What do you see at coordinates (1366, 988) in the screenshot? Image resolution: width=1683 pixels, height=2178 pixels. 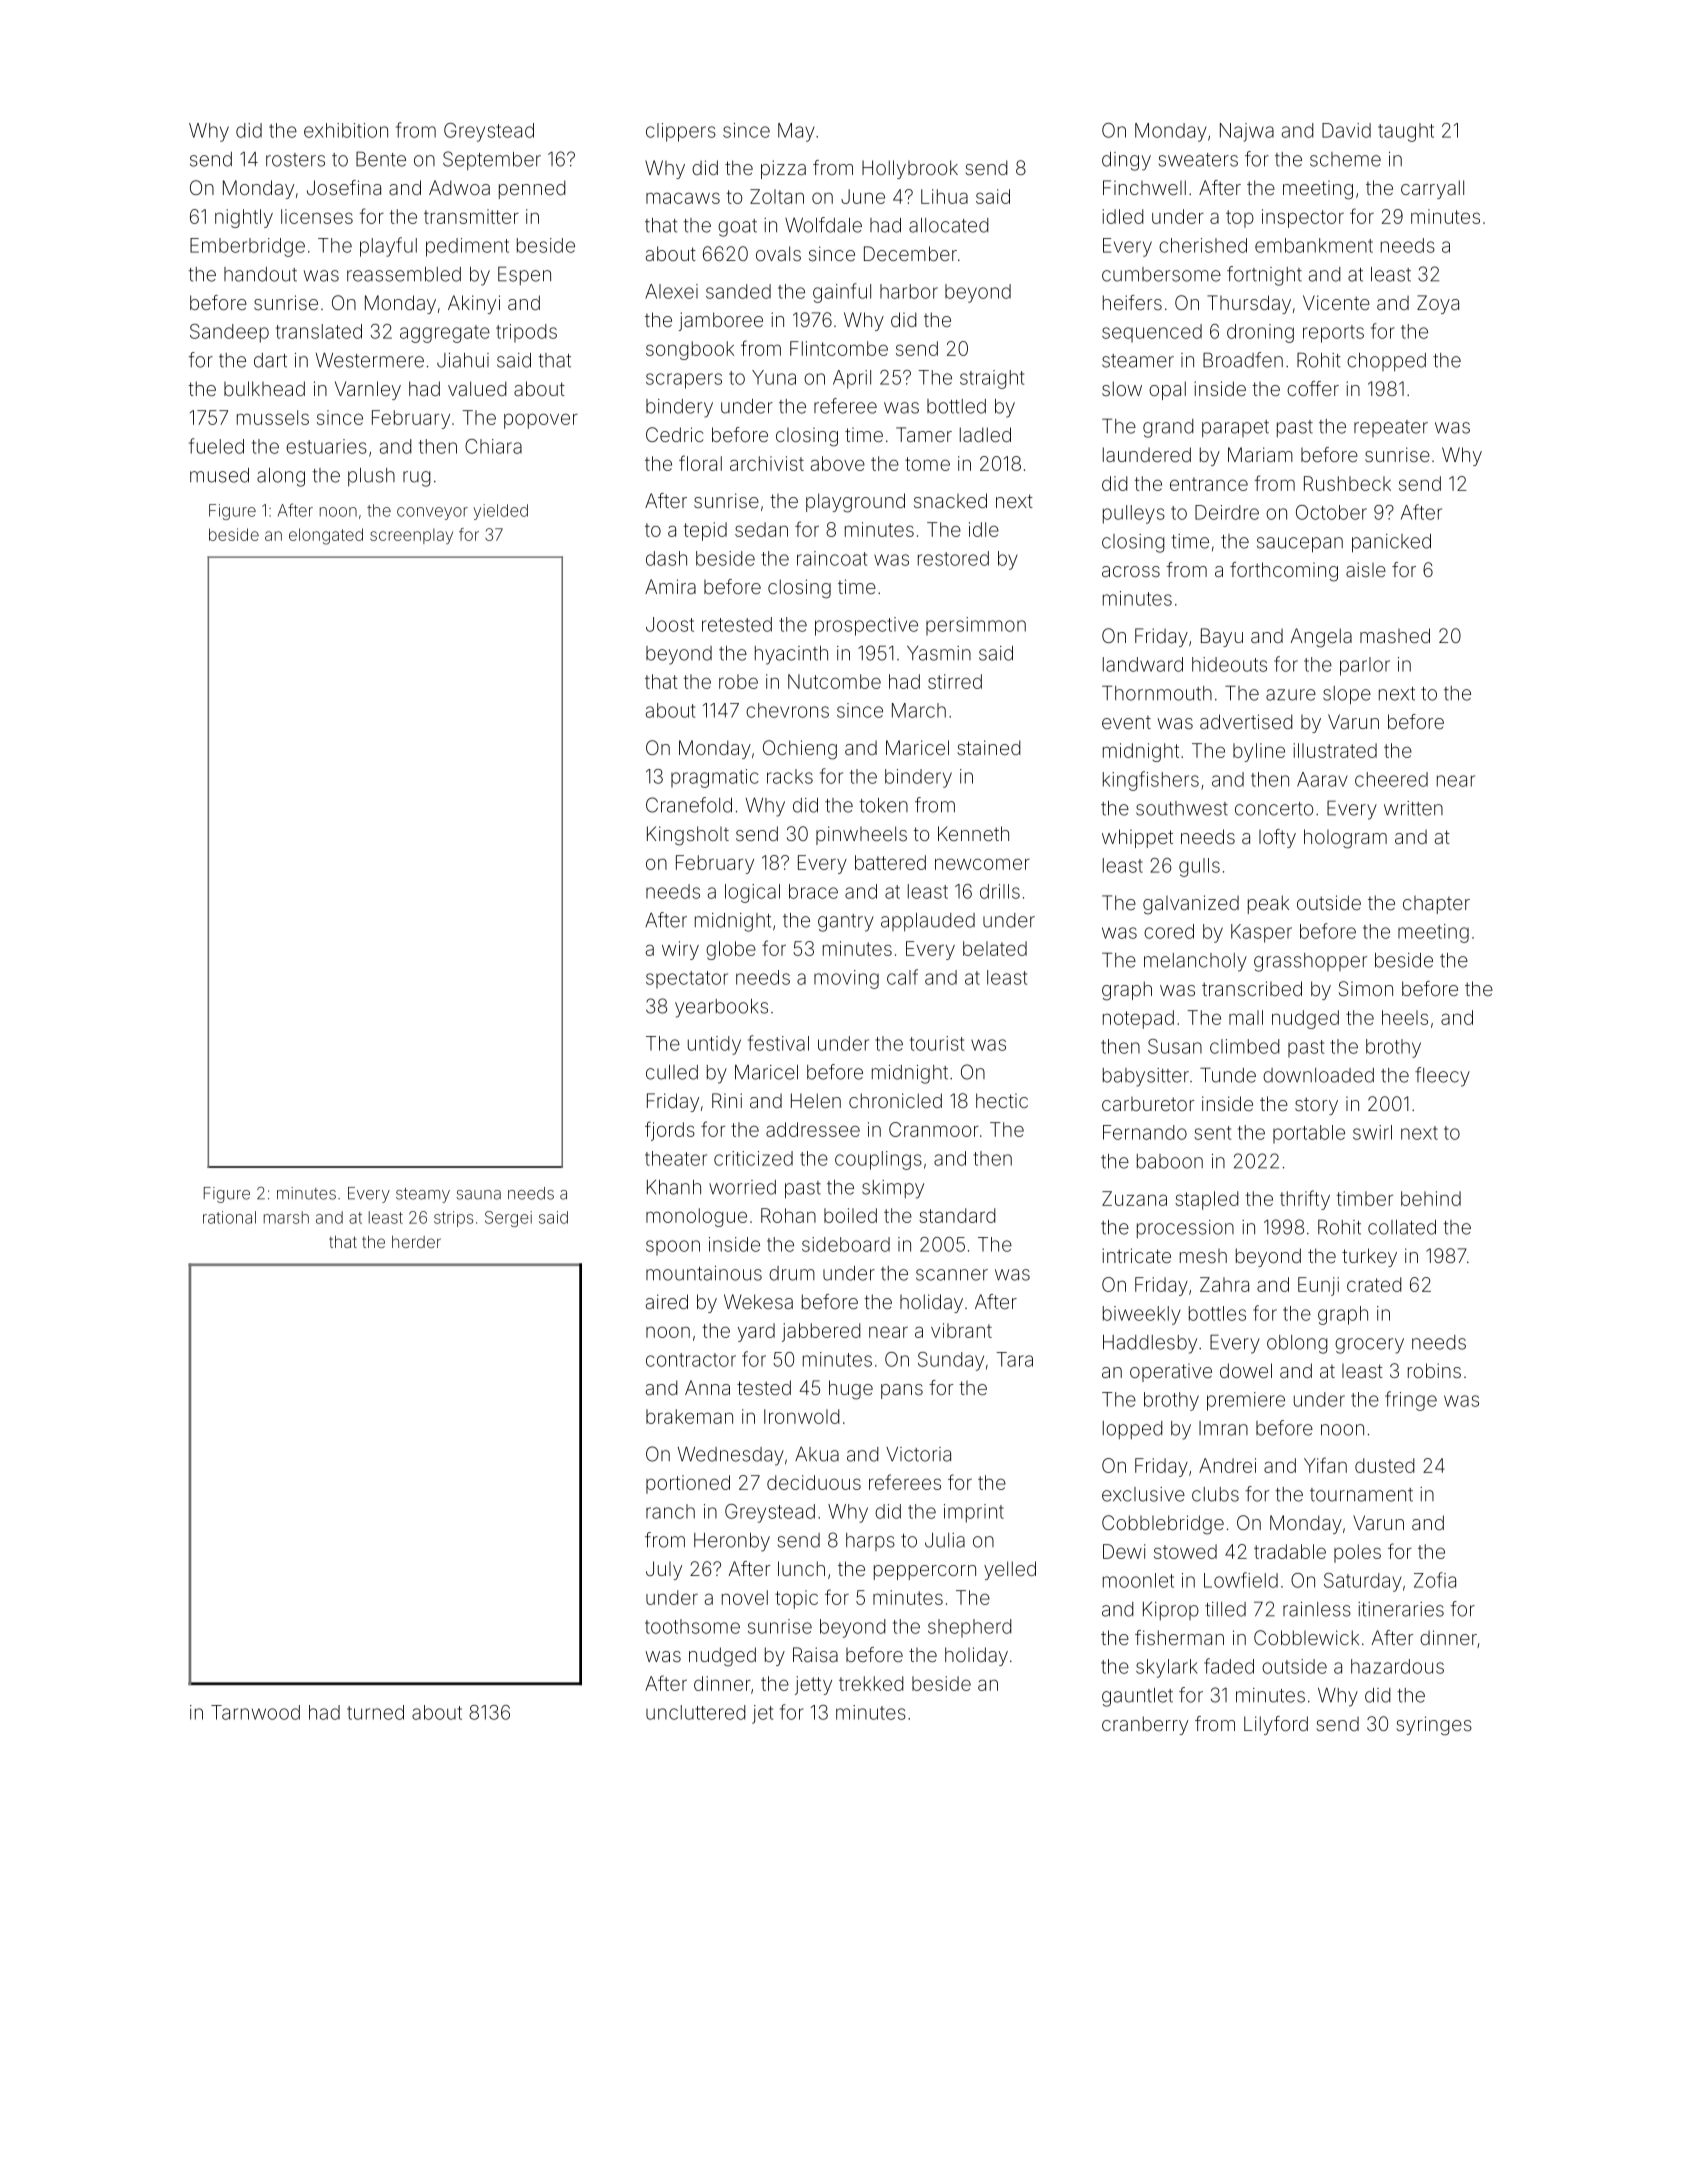 I see `Simon` at bounding box center [1366, 988].
